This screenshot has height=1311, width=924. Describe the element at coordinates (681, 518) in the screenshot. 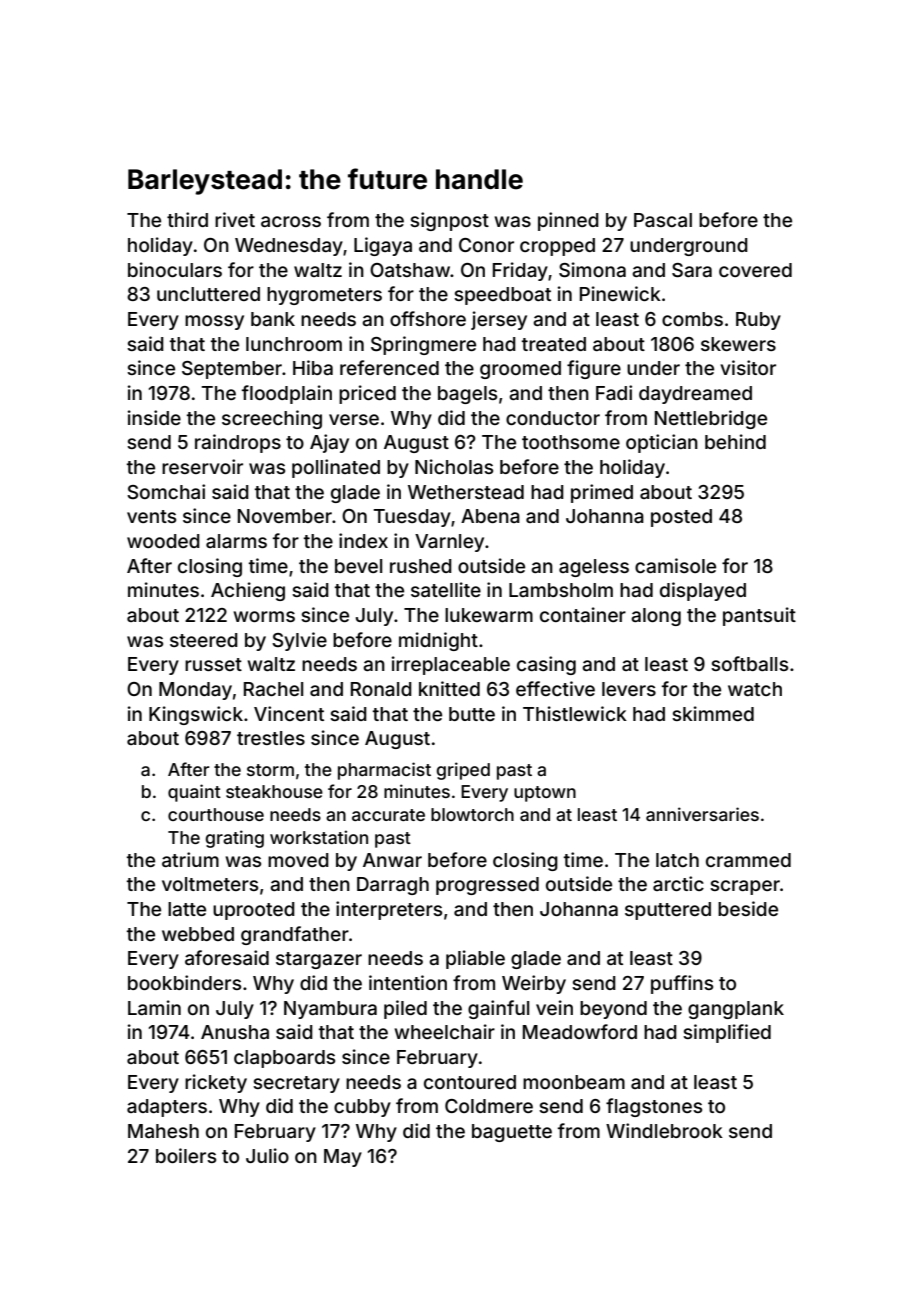

I see `posted` at that location.
